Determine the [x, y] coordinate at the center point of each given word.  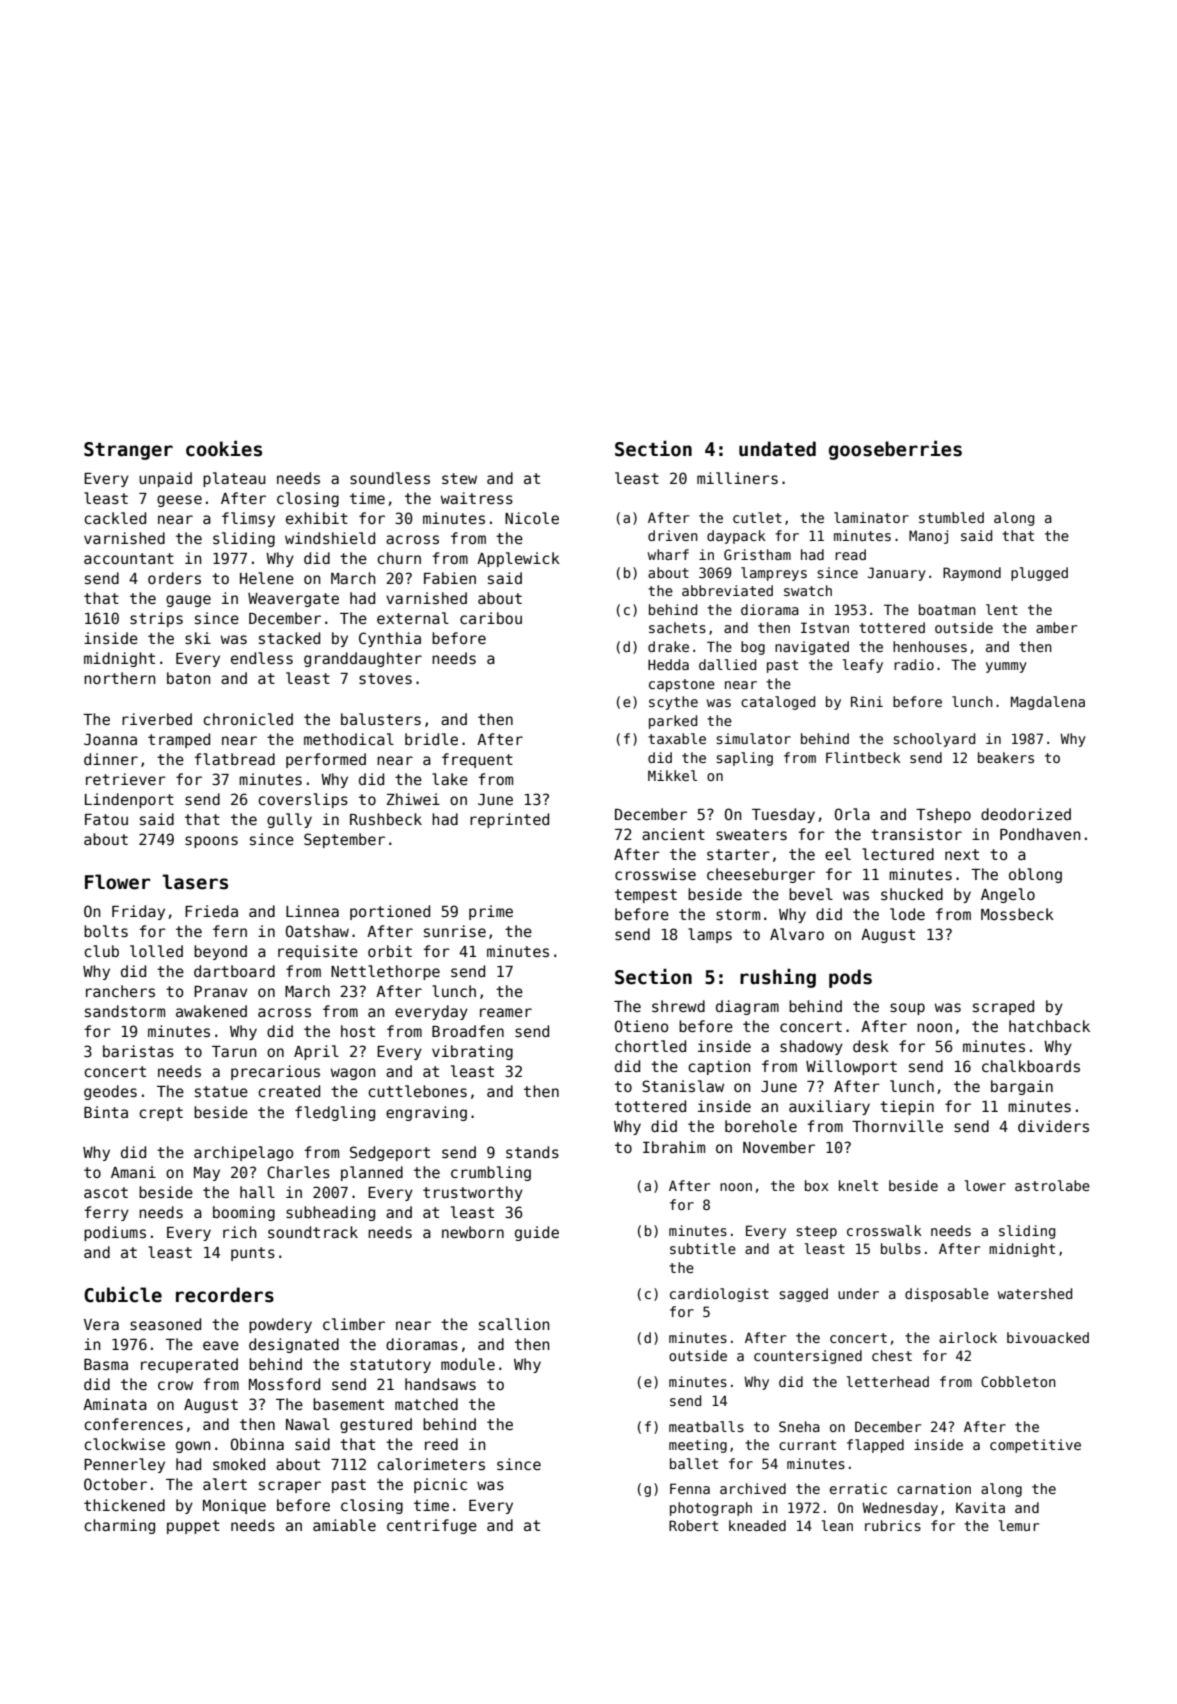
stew [459, 478]
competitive [1035, 1446]
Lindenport [129, 800]
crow [175, 1385]
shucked [912, 894]
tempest [646, 896]
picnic [440, 1485]
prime [491, 912]
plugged [1039, 574]
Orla [852, 814]
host [358, 1031]
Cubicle [123, 1295]
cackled [115, 518]
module [468, 1364]
